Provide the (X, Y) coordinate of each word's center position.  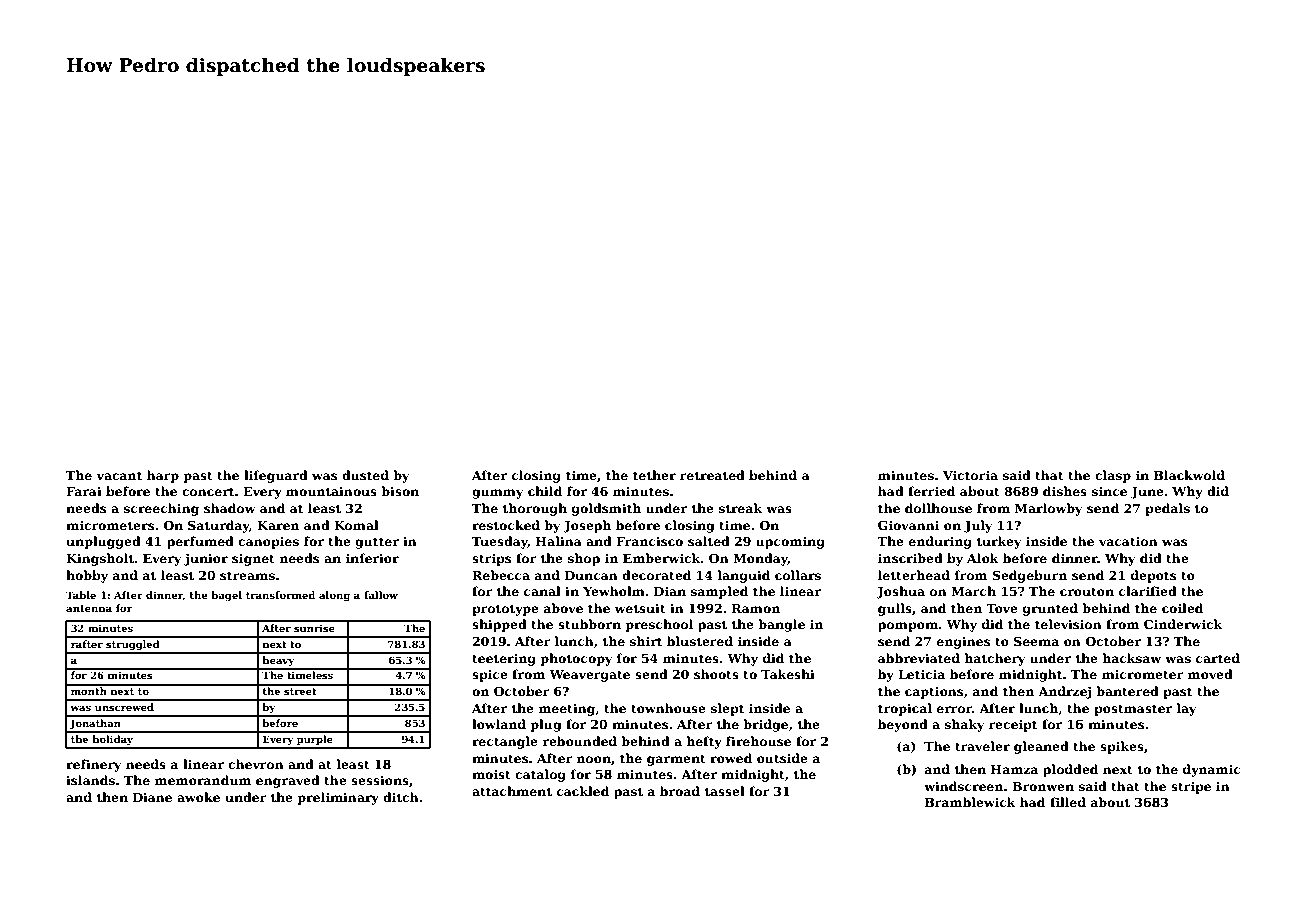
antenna (89, 608)
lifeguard (276, 476)
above (563, 608)
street (300, 691)
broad (680, 791)
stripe (1191, 788)
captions (934, 693)
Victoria (970, 475)
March (973, 591)
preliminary (338, 798)
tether (654, 475)
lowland (499, 724)
